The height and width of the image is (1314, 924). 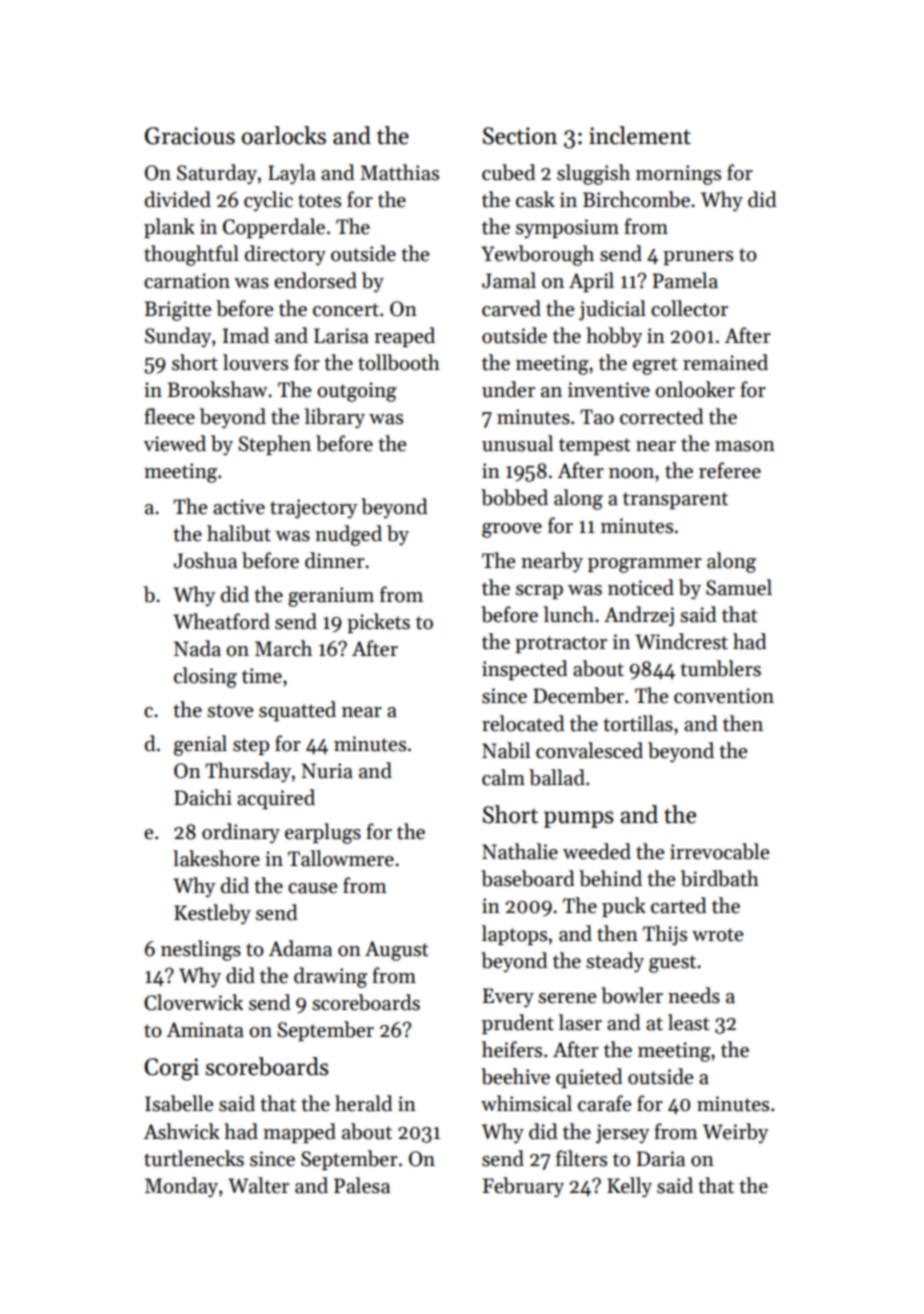 I want to click on Kestleby, so click(x=212, y=914).
